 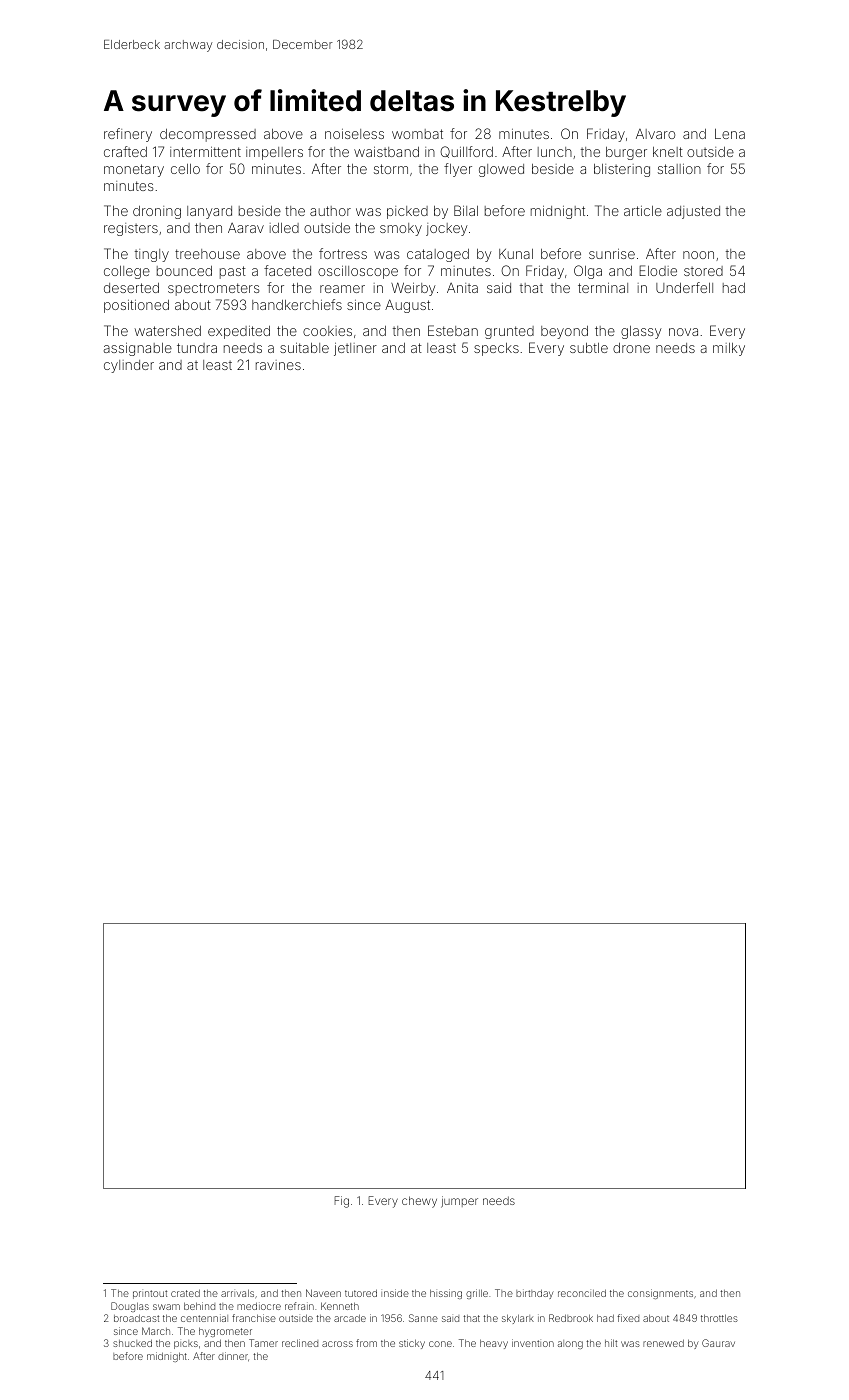 What do you see at coordinates (693, 212) in the image?
I see `adjusted` at bounding box center [693, 212].
